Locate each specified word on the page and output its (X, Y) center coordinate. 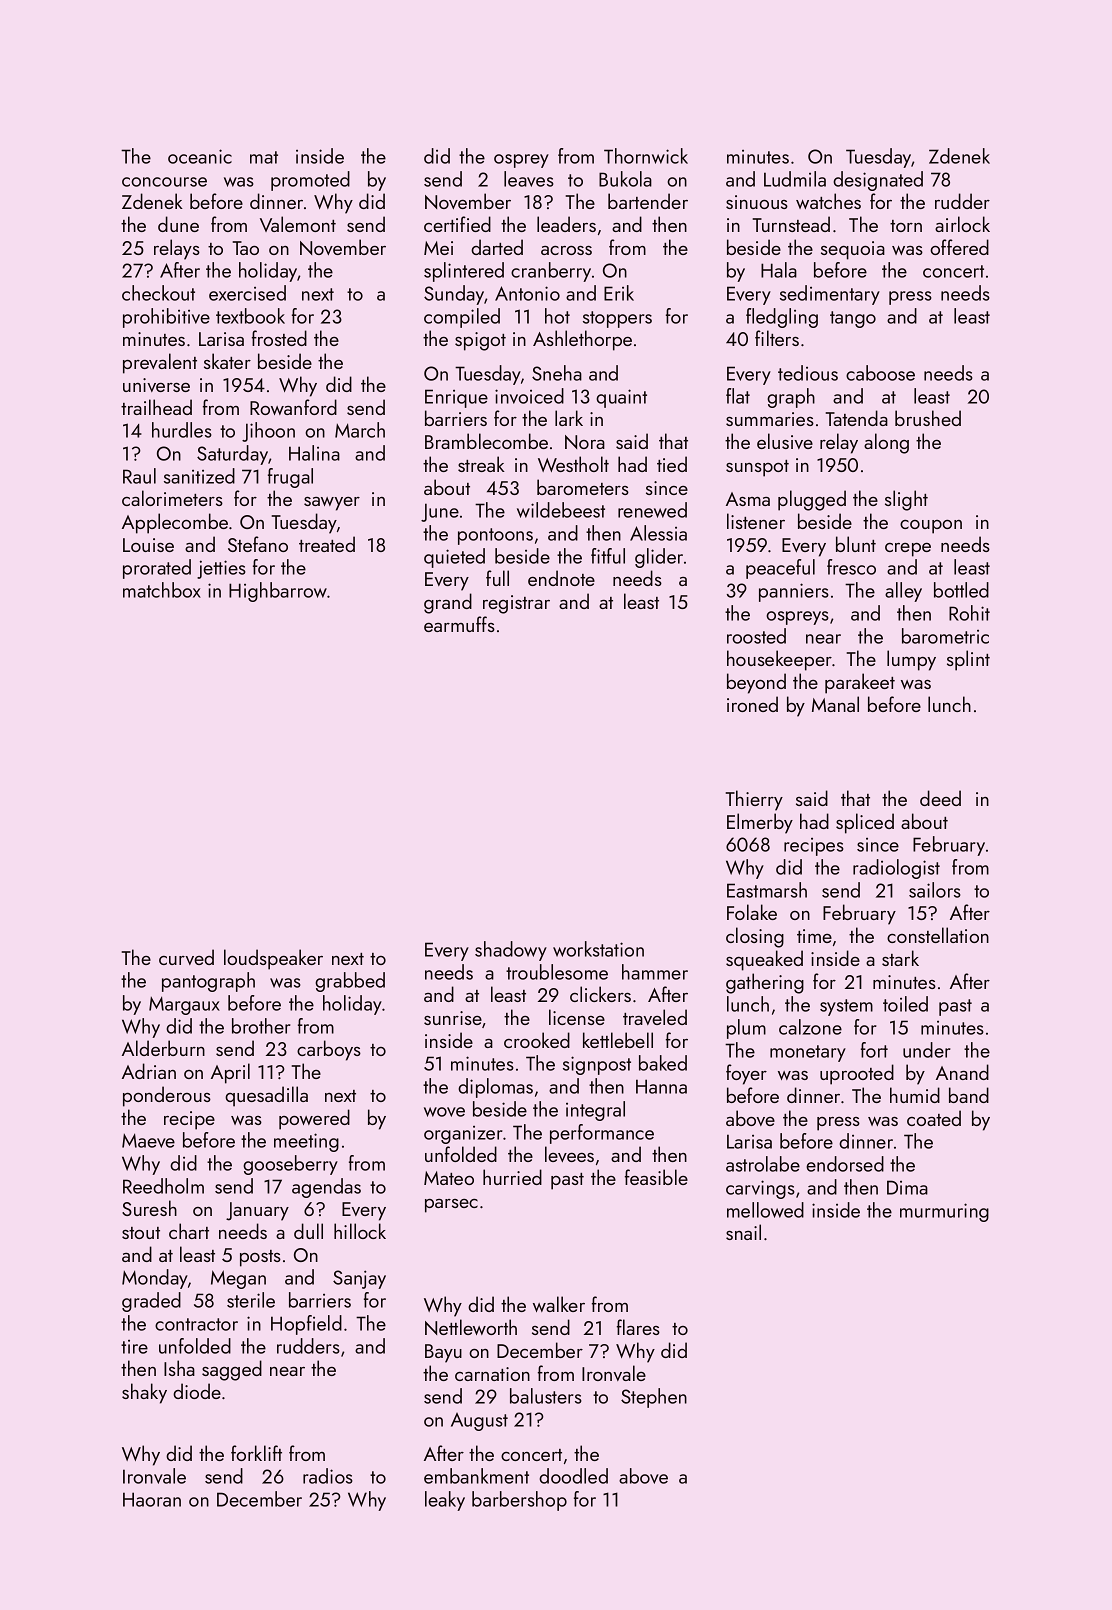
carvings (760, 1189)
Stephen (654, 1398)
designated (878, 181)
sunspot (757, 468)
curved (186, 957)
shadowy (511, 951)
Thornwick (646, 156)
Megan (238, 1279)
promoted (310, 181)
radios (328, 1476)
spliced (865, 823)
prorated (157, 569)
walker (559, 1304)
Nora (585, 442)
